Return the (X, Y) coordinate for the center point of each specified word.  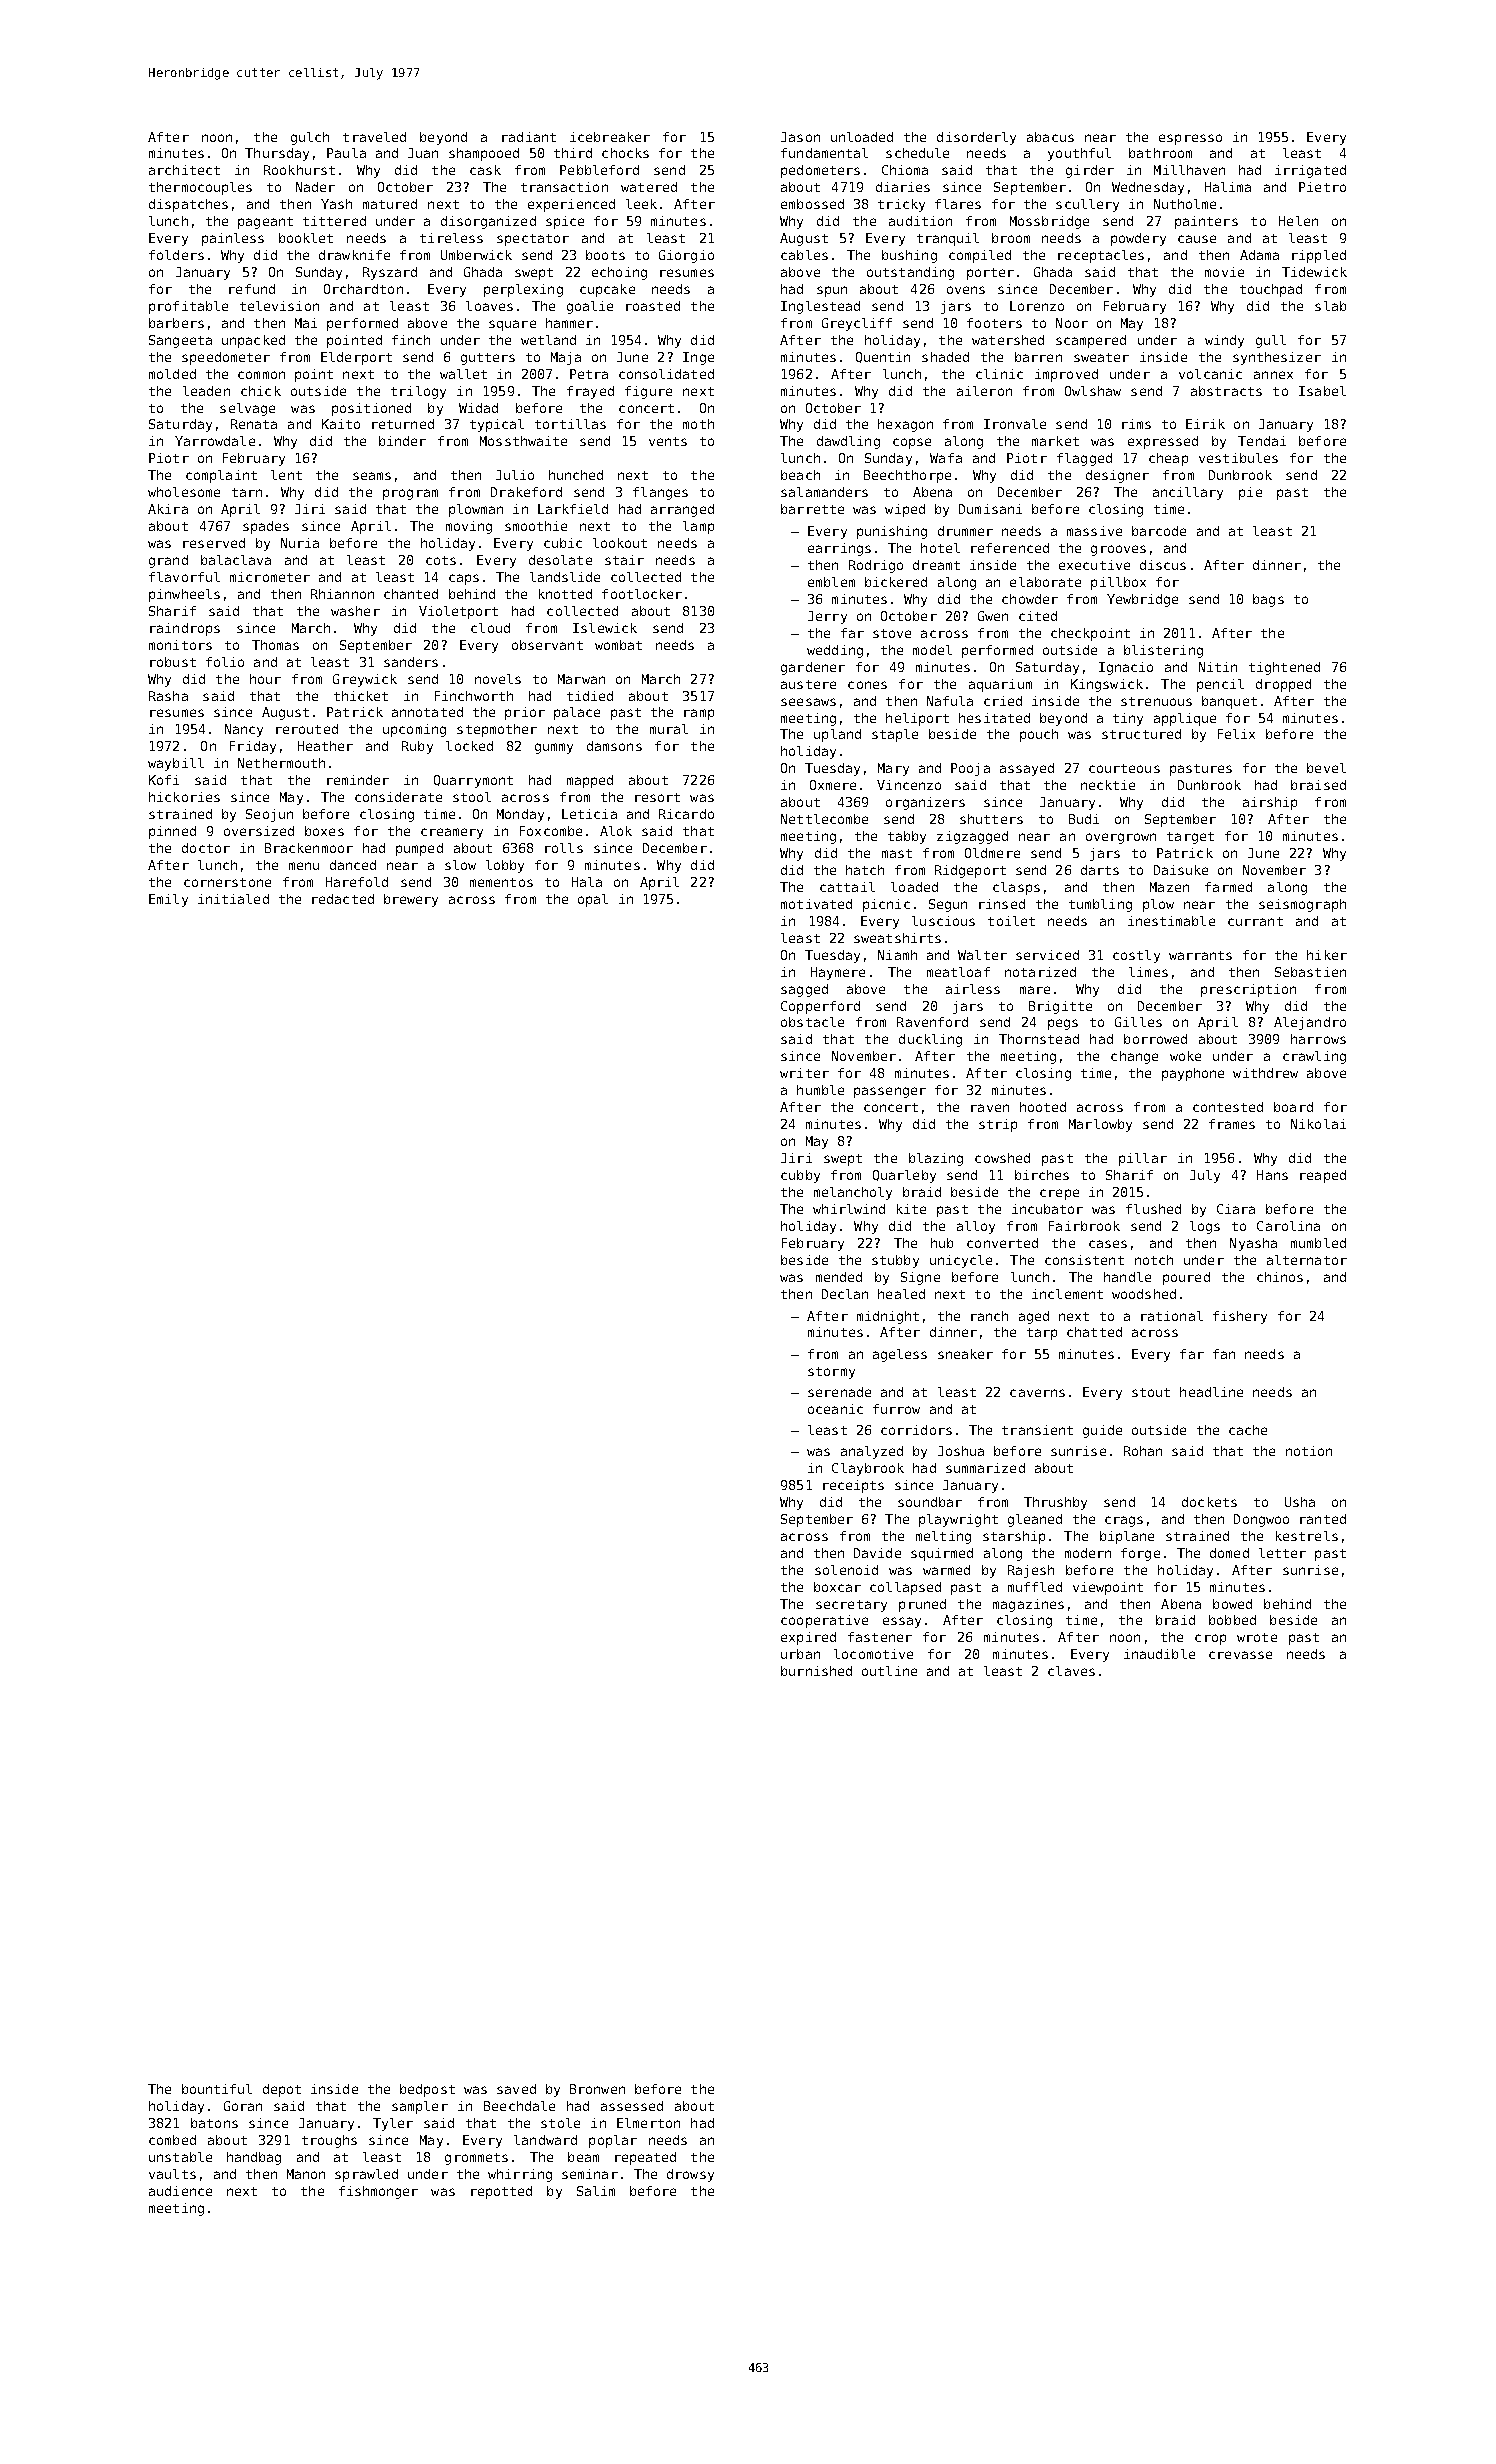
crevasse (1240, 1655)
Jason (800, 137)
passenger (890, 1092)
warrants (1200, 955)
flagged (1084, 459)
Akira (168, 509)
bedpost (427, 2090)
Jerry (827, 617)
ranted (1323, 1519)
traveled (374, 137)
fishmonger (378, 2192)
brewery (411, 900)
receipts (853, 1486)
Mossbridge (1049, 222)
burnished (816, 1671)
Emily (168, 900)
